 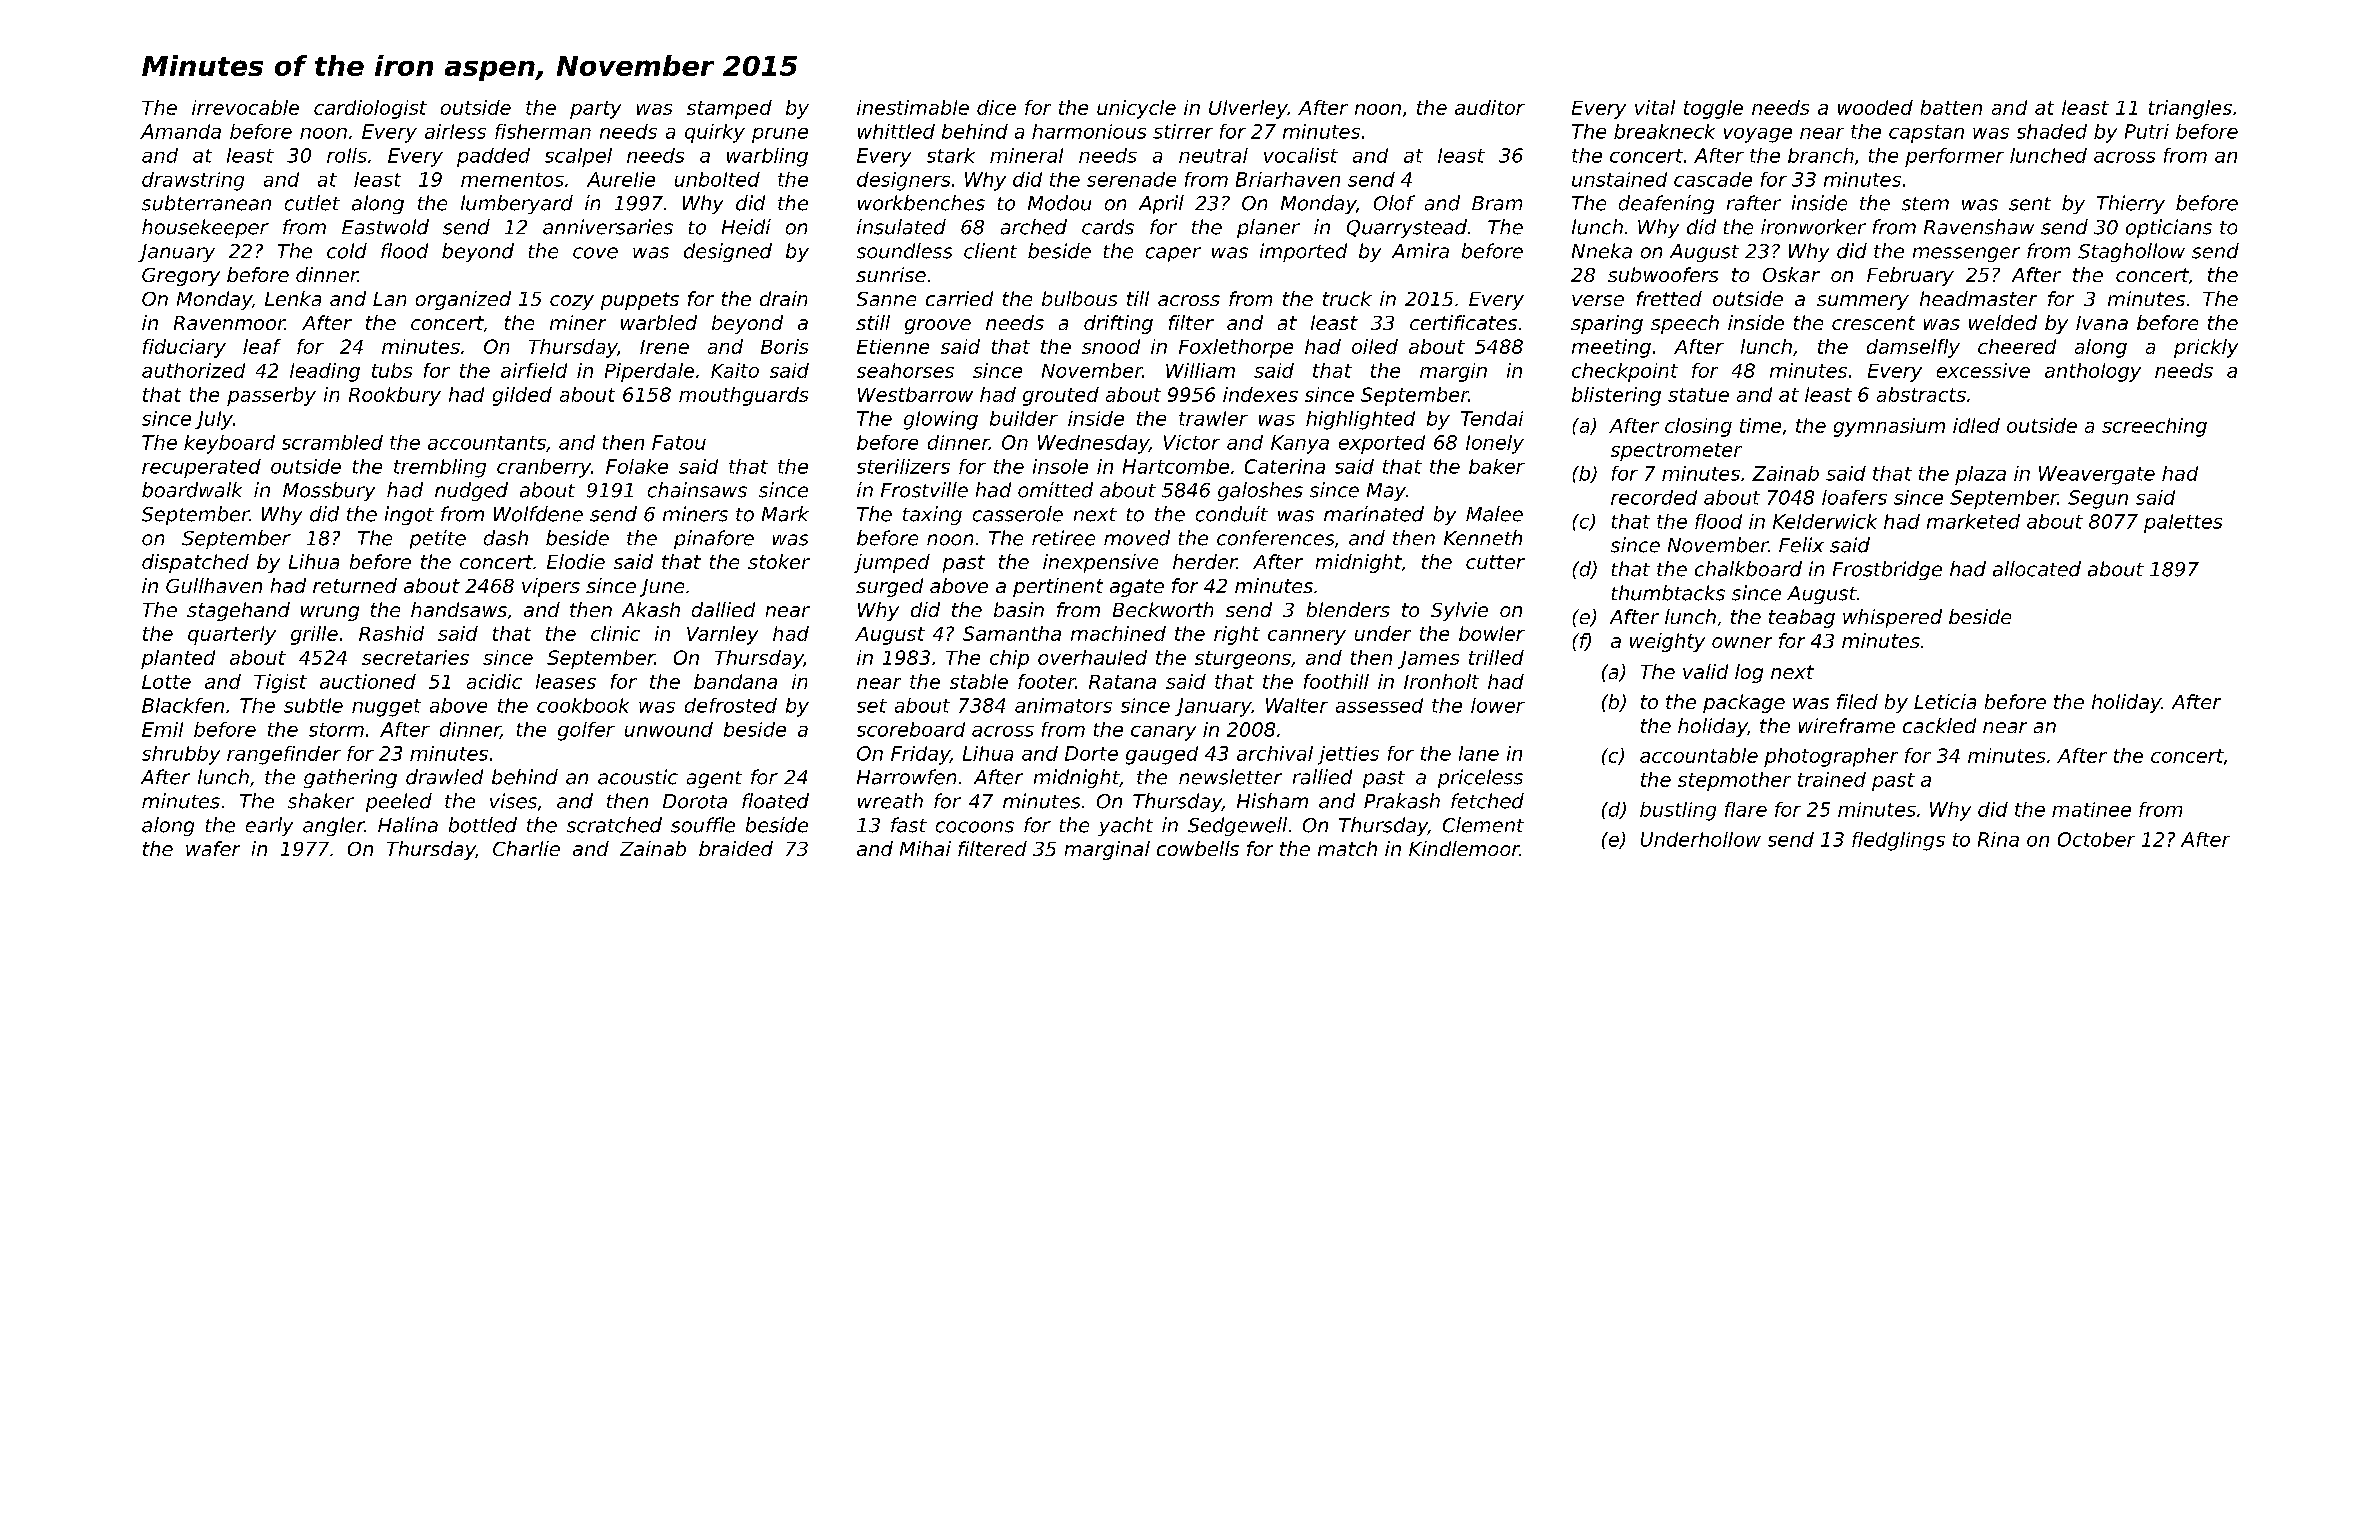 I want to click on Rookbury, so click(x=395, y=396).
